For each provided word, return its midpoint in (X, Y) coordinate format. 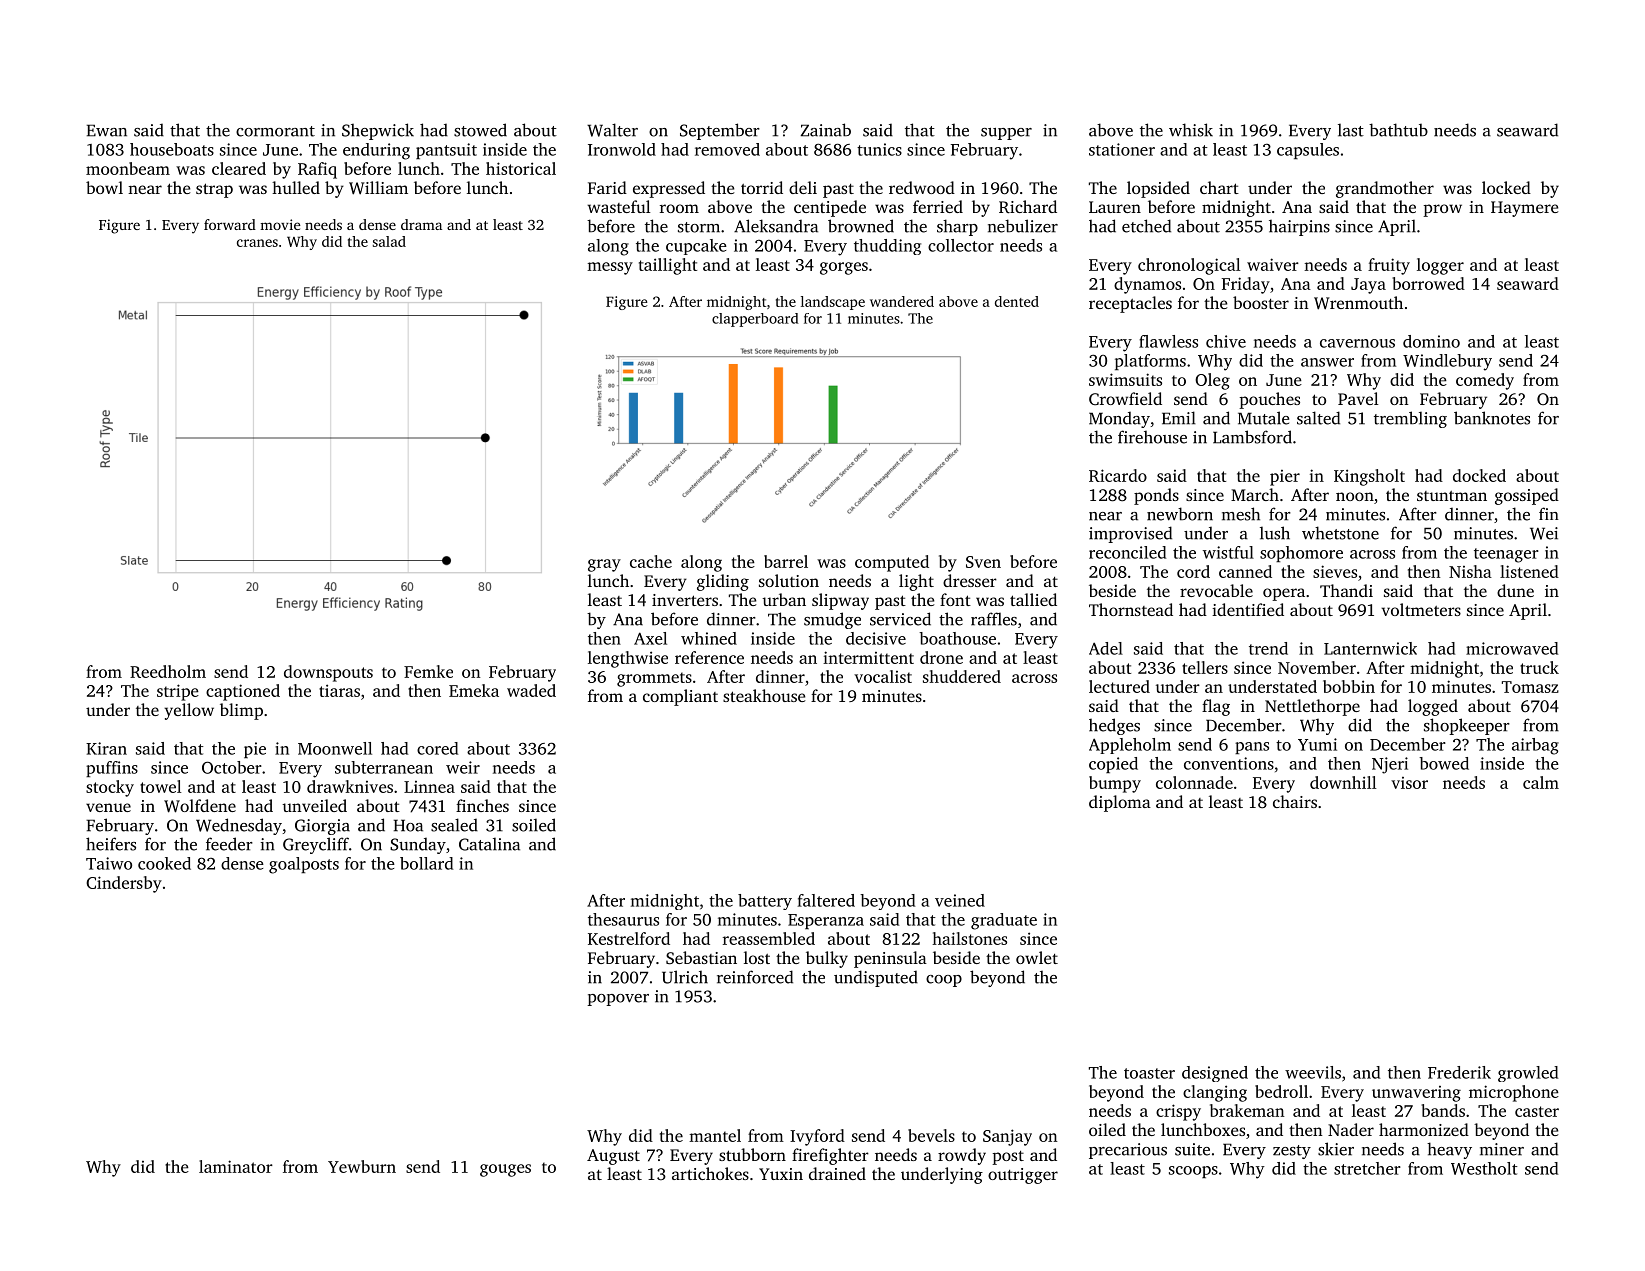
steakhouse (764, 695)
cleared (239, 168)
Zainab (826, 130)
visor (1409, 783)
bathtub (1398, 130)
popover (618, 1000)
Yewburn (362, 1166)
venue (108, 807)
